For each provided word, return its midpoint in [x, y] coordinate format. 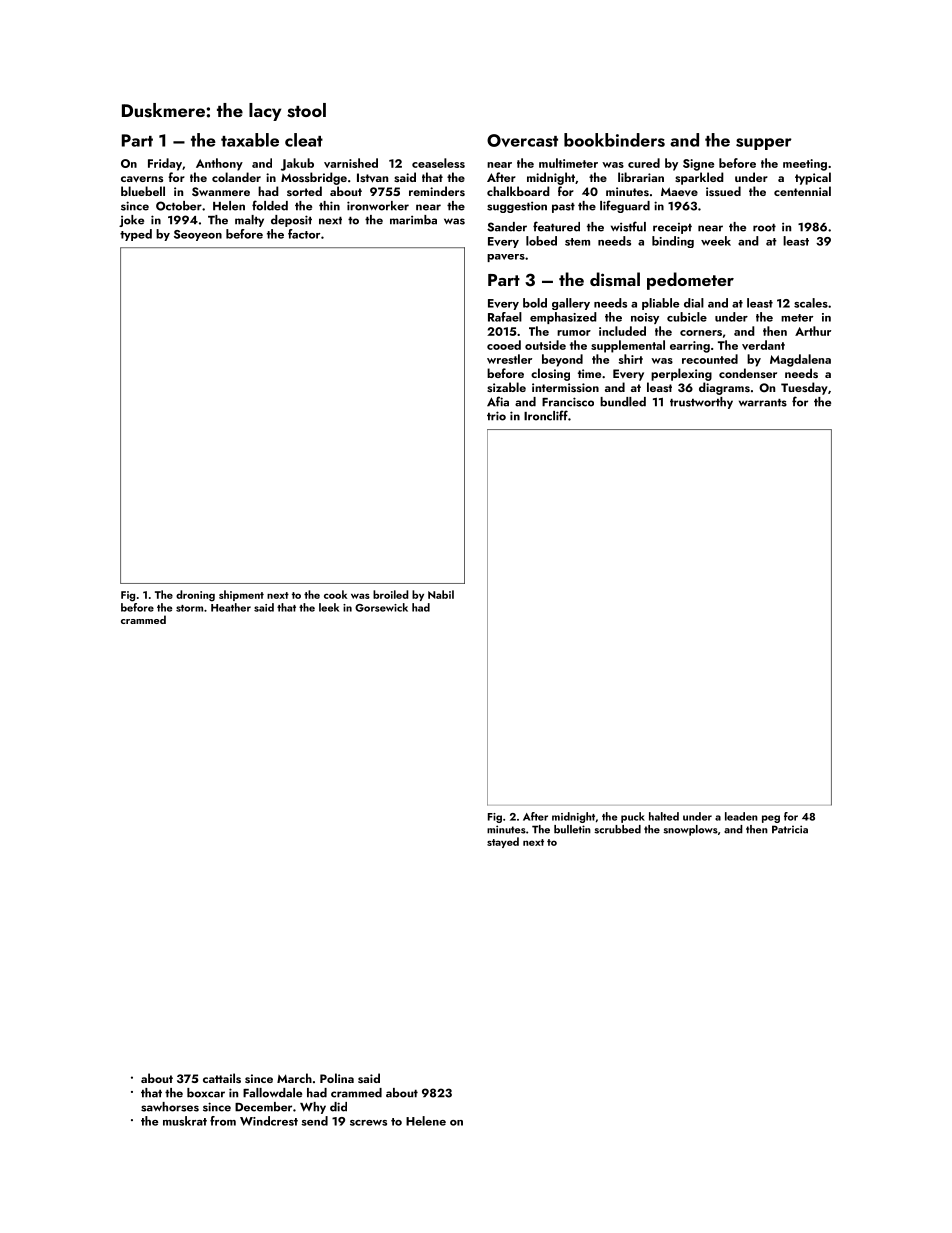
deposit [291, 221]
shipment [241, 595]
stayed [503, 842]
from [223, 1121]
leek [329, 607]
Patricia [790, 829]
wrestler [509, 359]
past [563, 208]
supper [764, 144]
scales [811, 303]
